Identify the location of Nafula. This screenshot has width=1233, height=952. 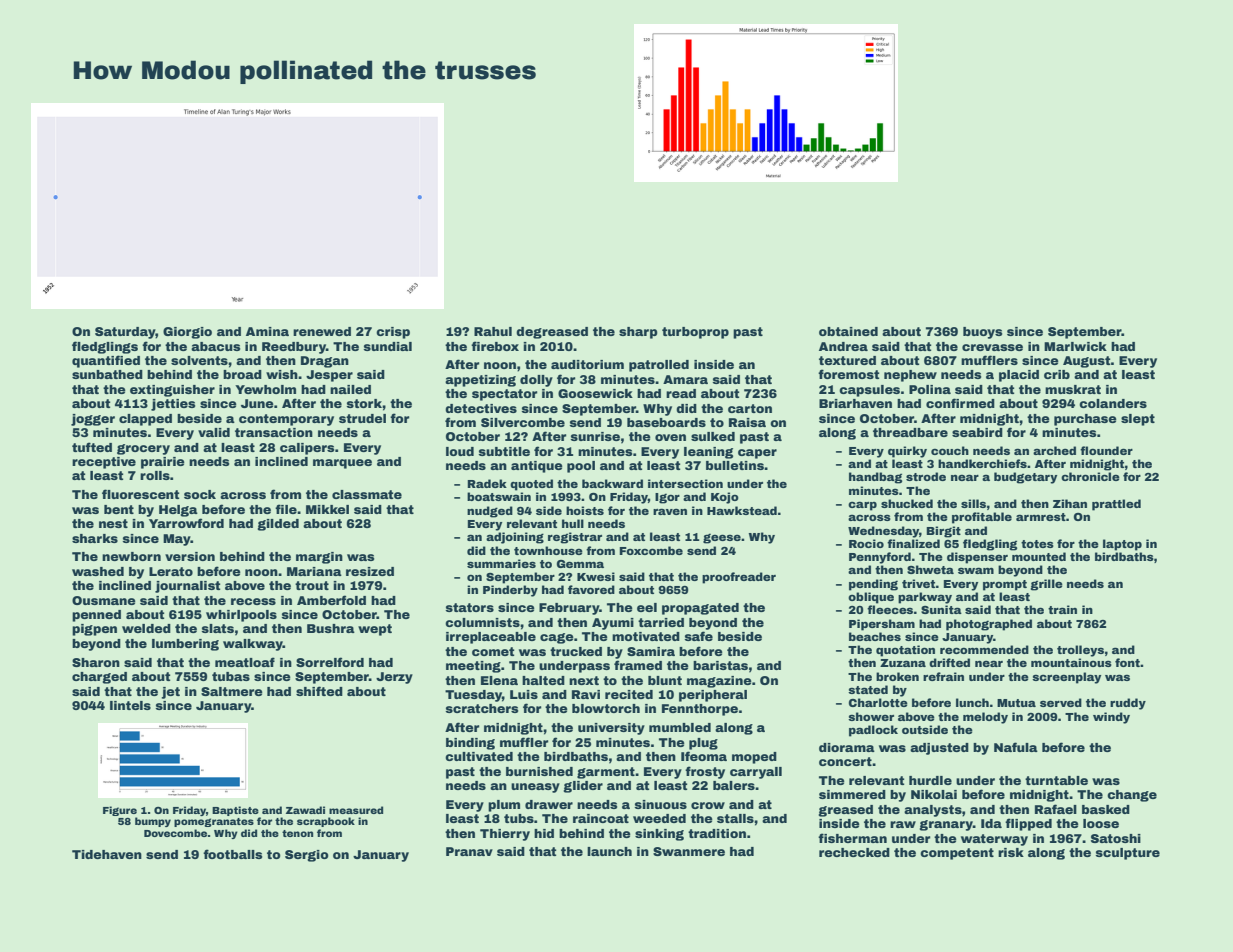
(1016, 747).
